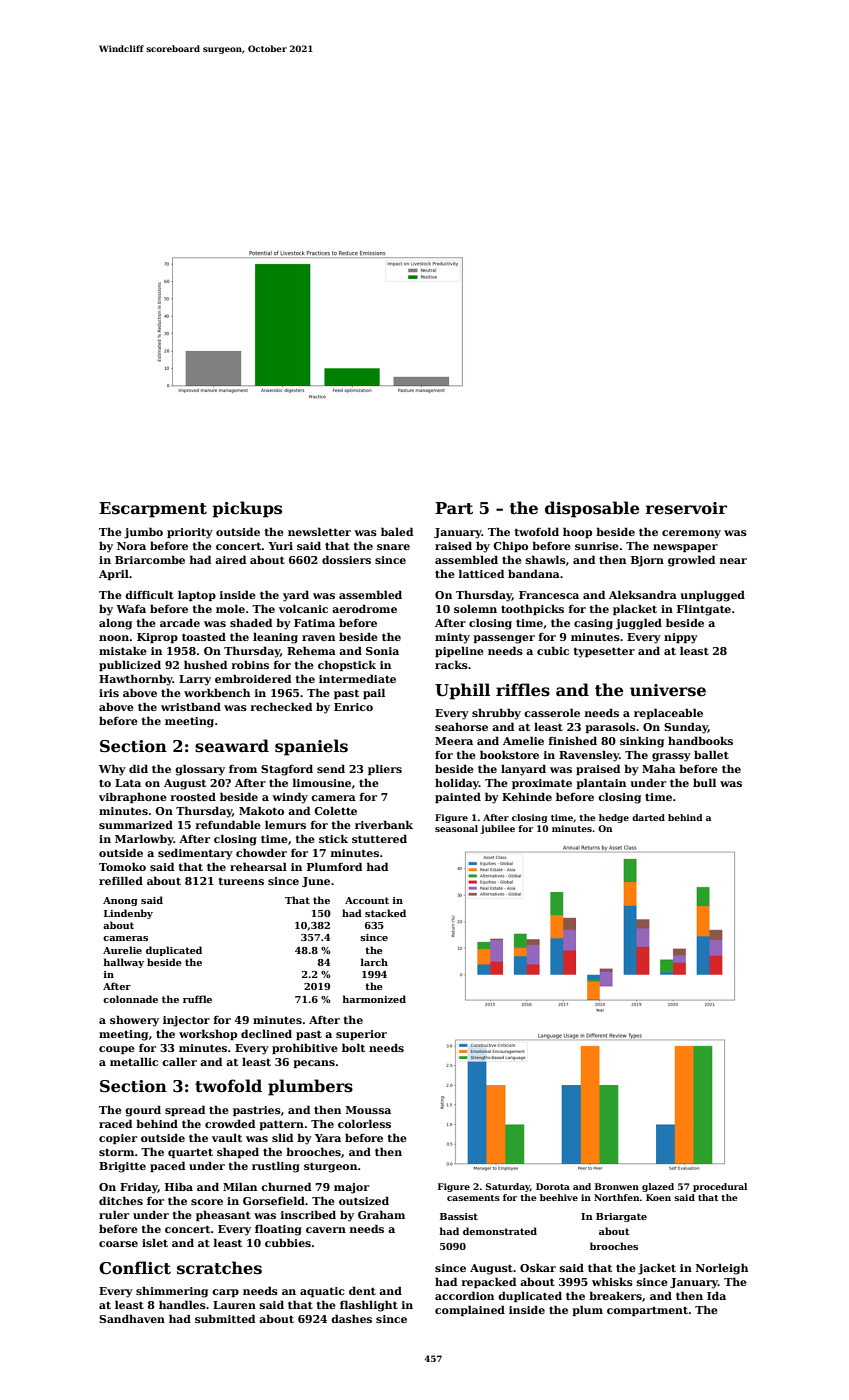  What do you see at coordinates (614, 818) in the image?
I see `hedge` at bounding box center [614, 818].
